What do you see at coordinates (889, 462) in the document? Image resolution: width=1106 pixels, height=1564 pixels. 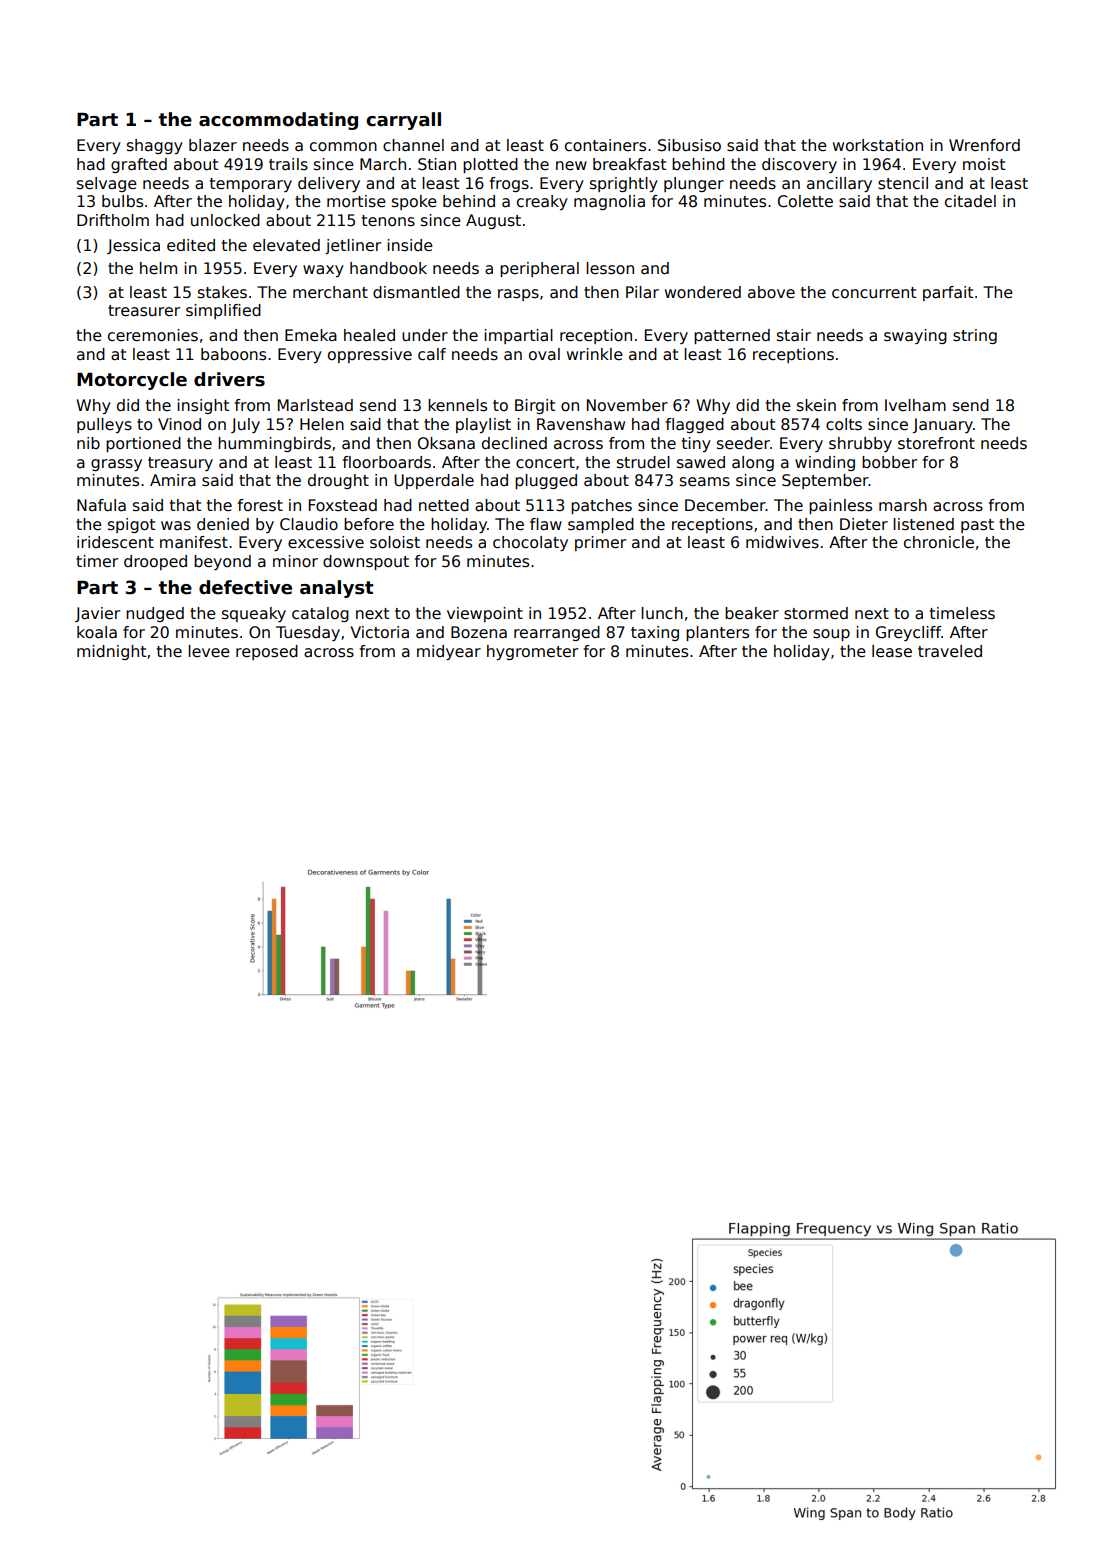 I see `bobber` at bounding box center [889, 462].
